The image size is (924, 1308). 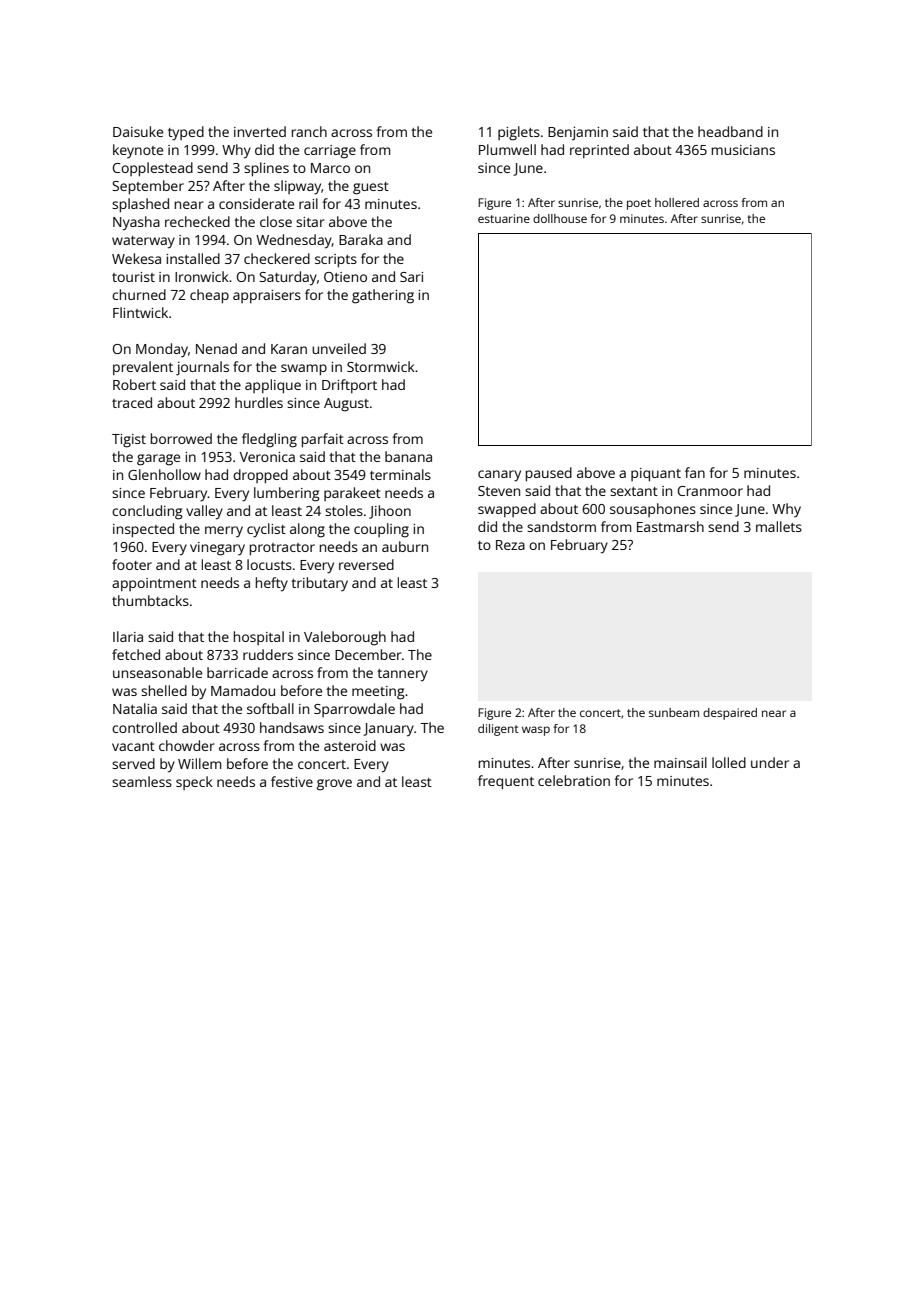 What do you see at coordinates (381, 366) in the screenshot?
I see `Stormwick` at bounding box center [381, 366].
